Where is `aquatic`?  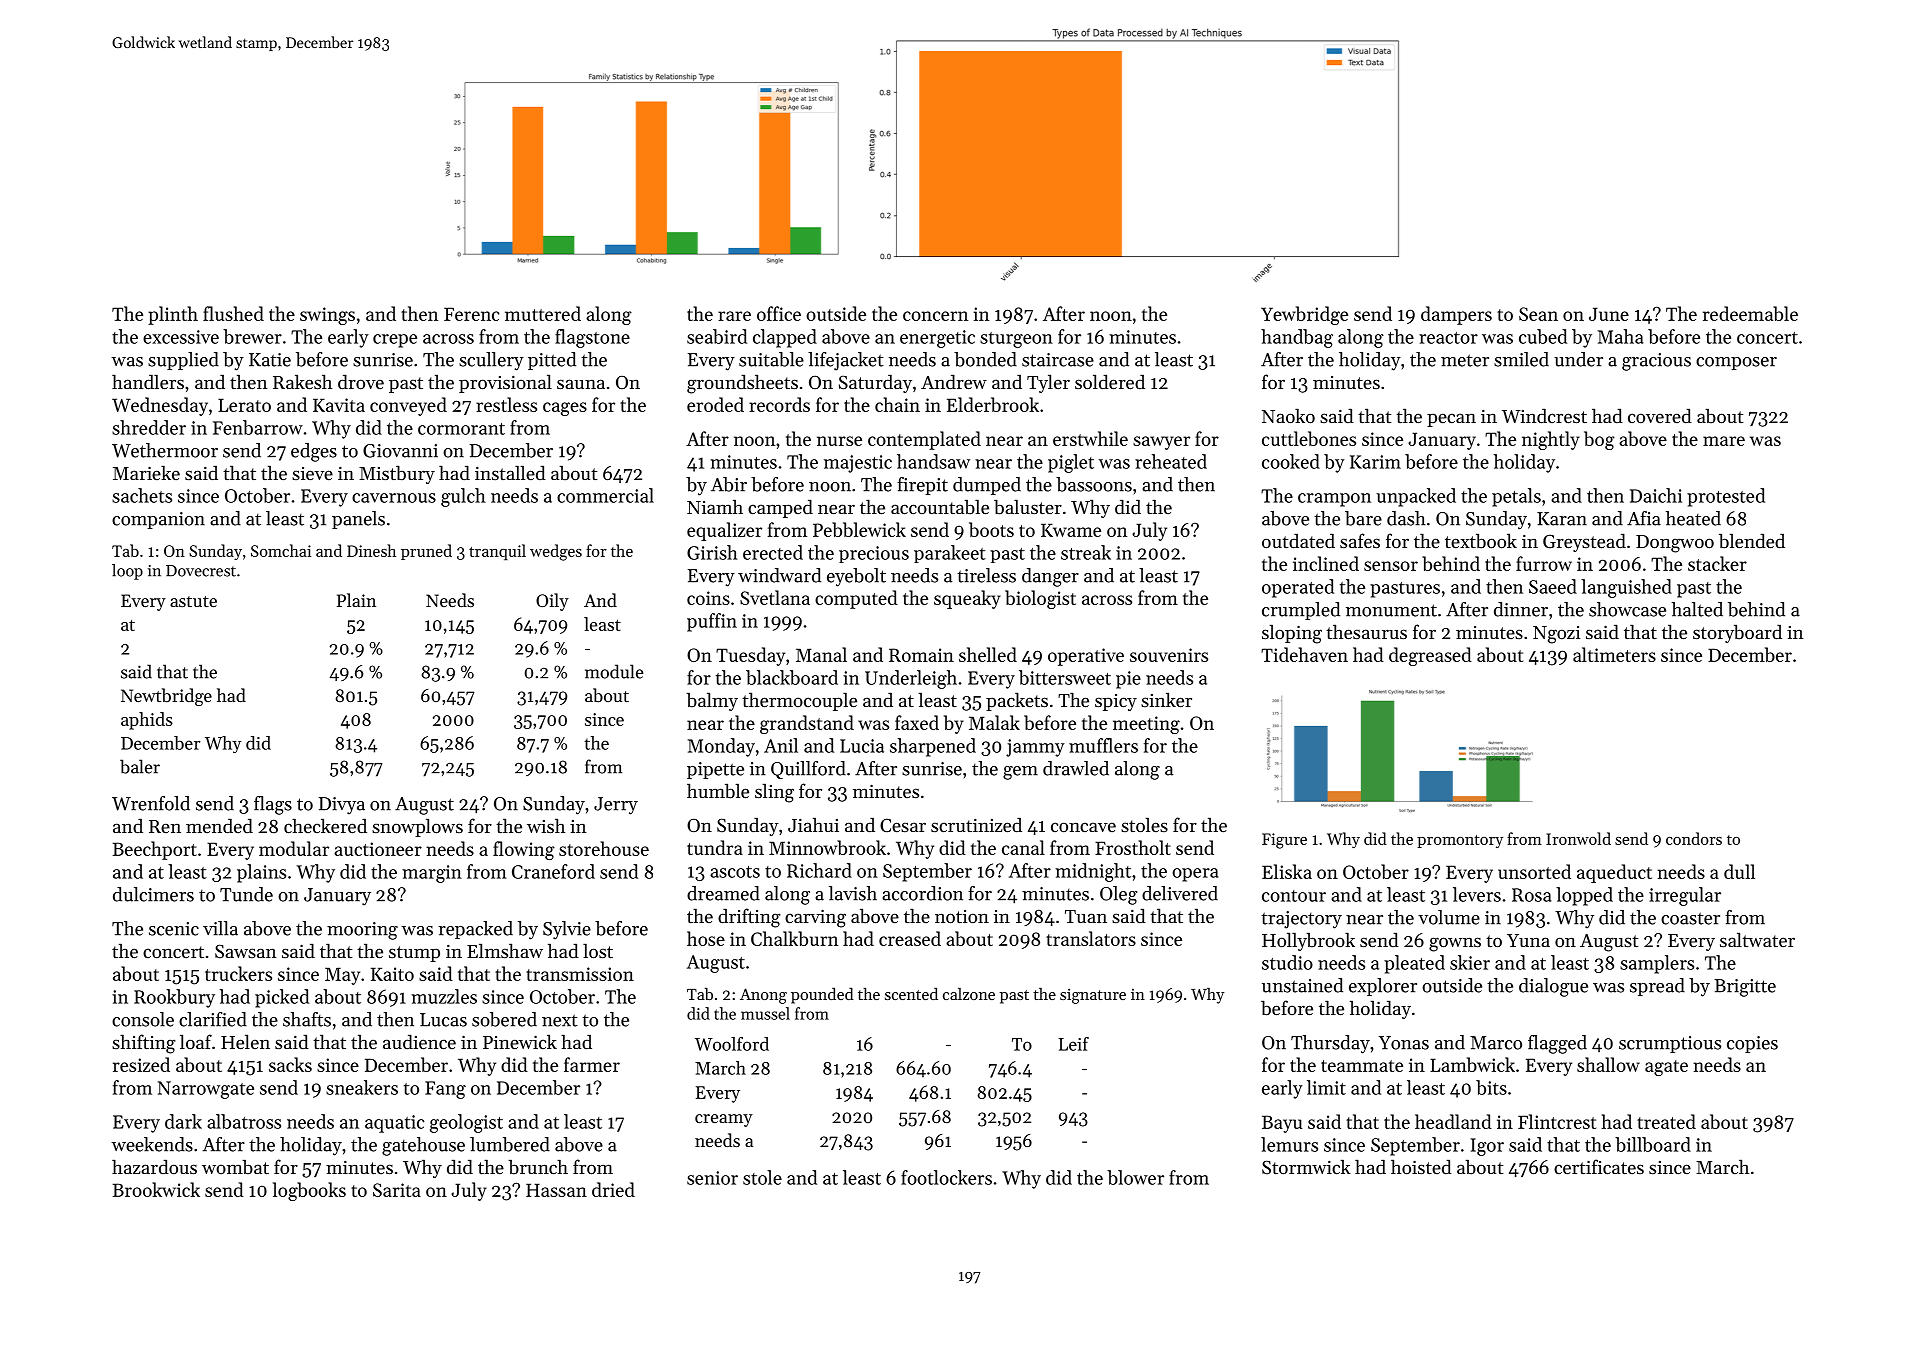 aquatic is located at coordinates (394, 1124).
